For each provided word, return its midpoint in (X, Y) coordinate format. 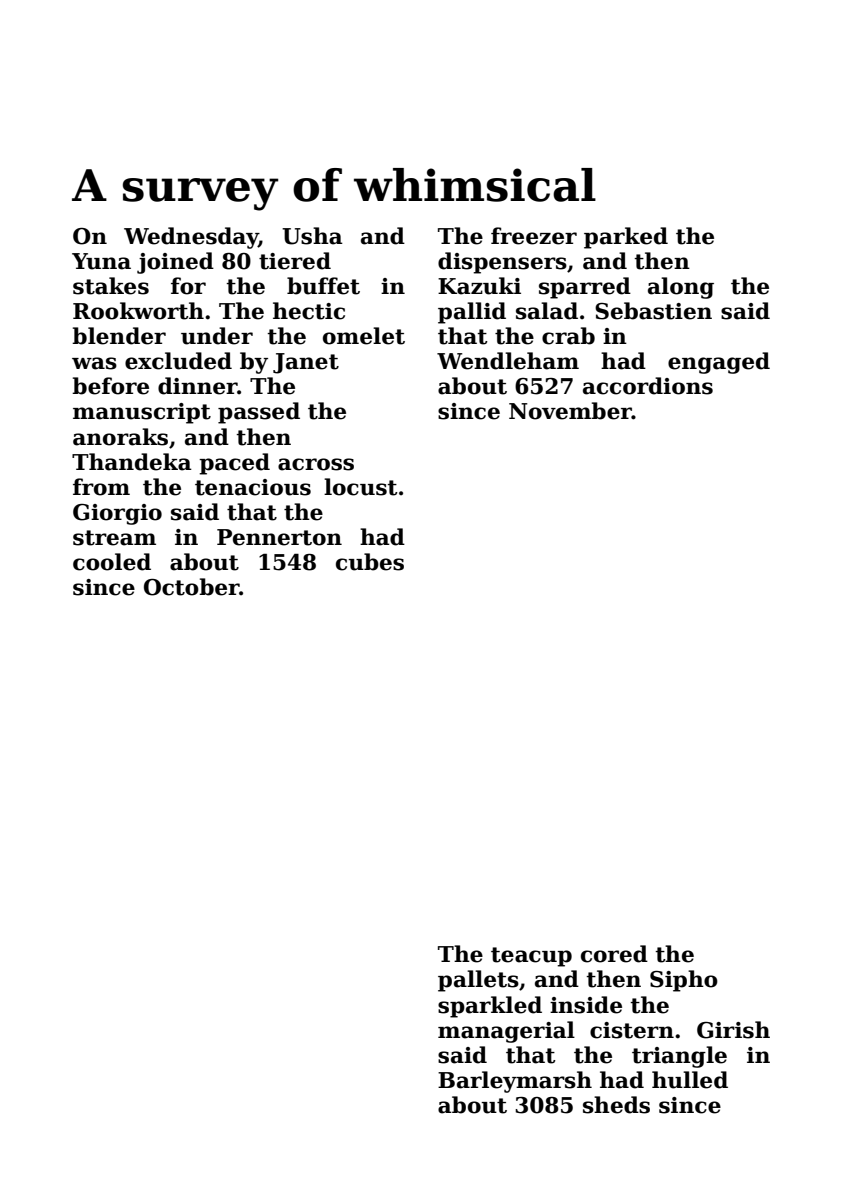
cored (614, 954)
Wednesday (191, 238)
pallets (478, 981)
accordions (648, 386)
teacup (531, 957)
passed (259, 413)
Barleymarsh (515, 1082)
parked (626, 238)
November (570, 411)
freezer (534, 236)
